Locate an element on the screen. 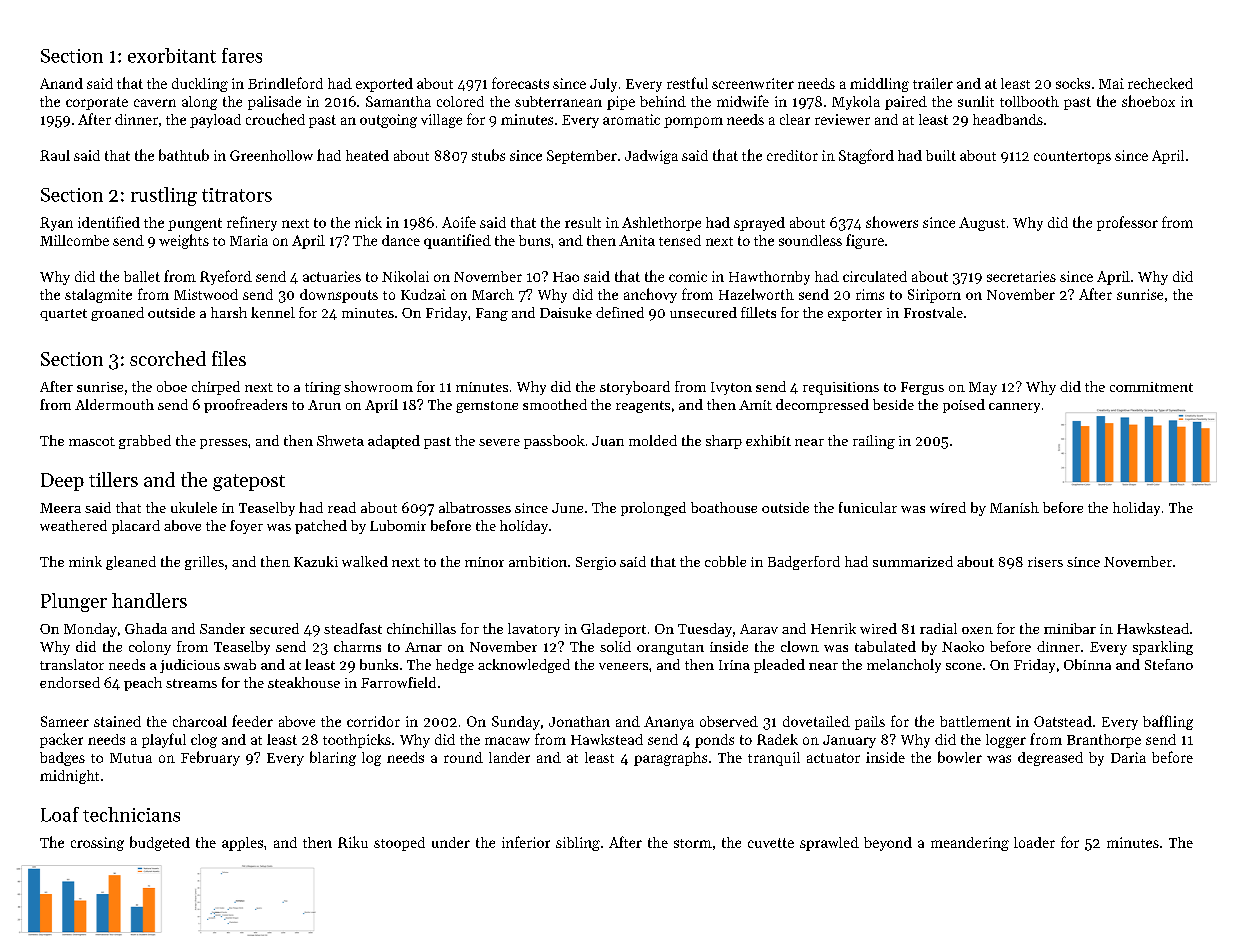  trailer is located at coordinates (933, 83).
